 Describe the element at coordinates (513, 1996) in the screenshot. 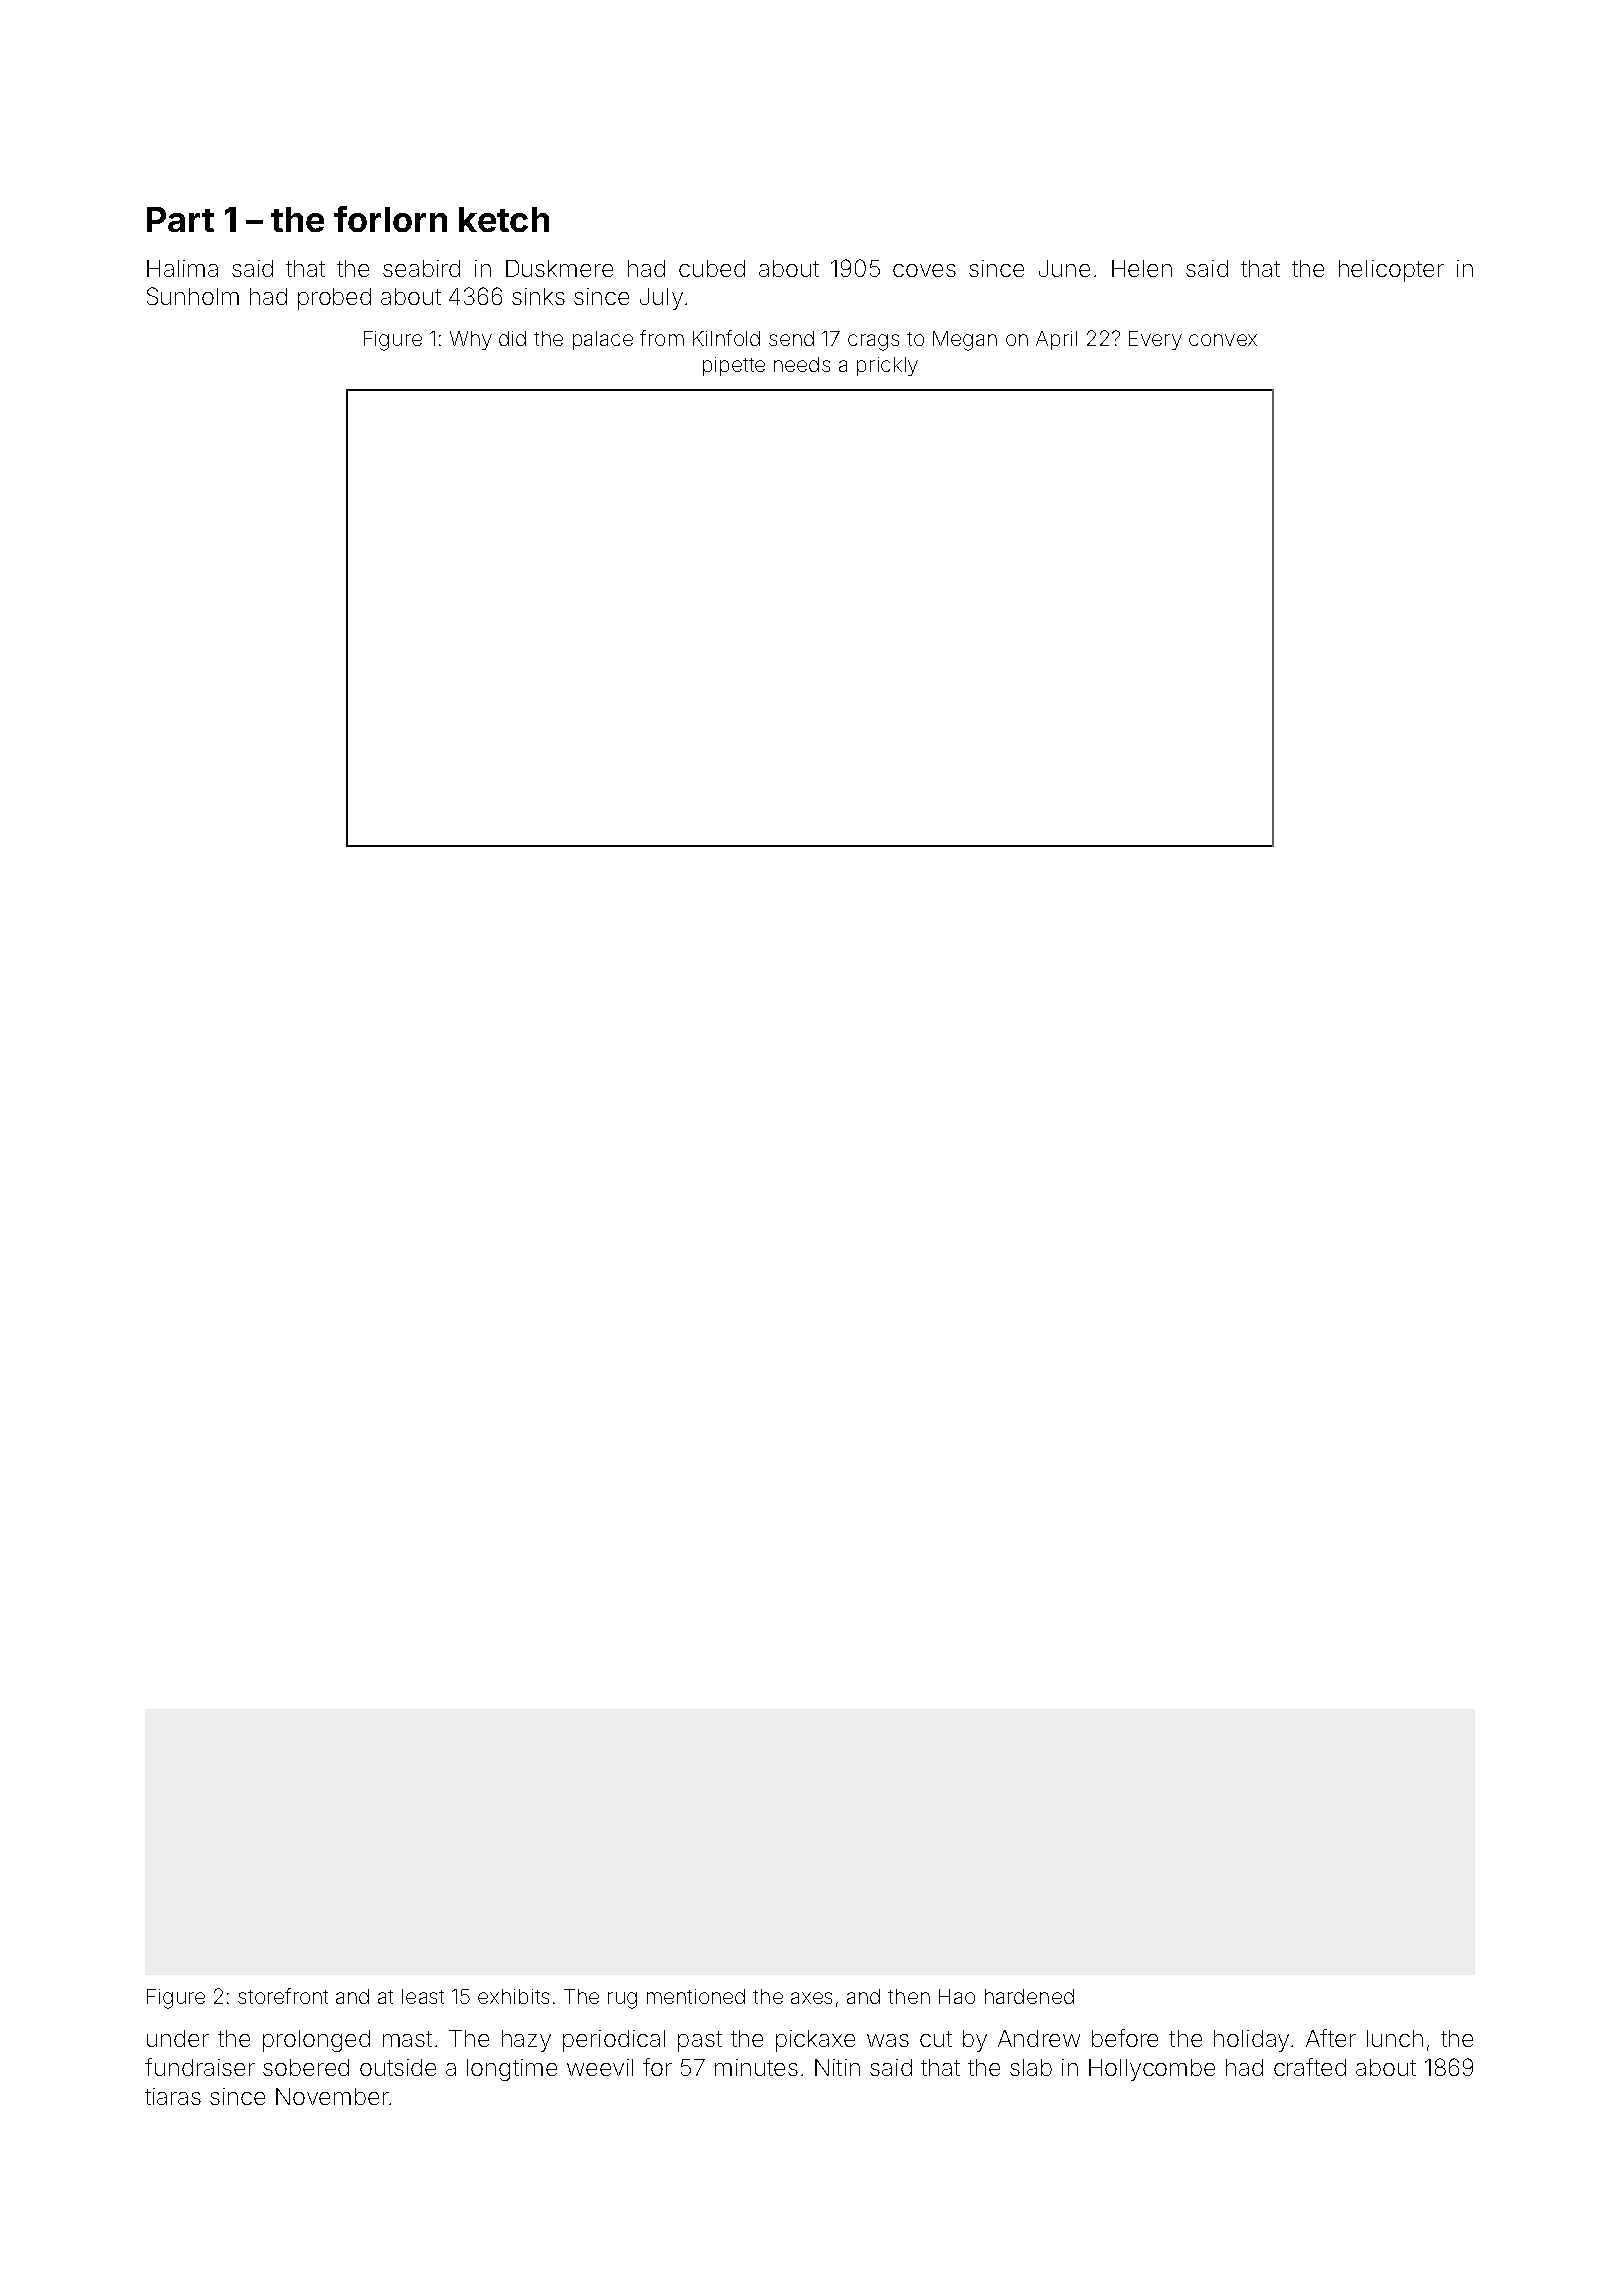

I see `exhibits` at that location.
